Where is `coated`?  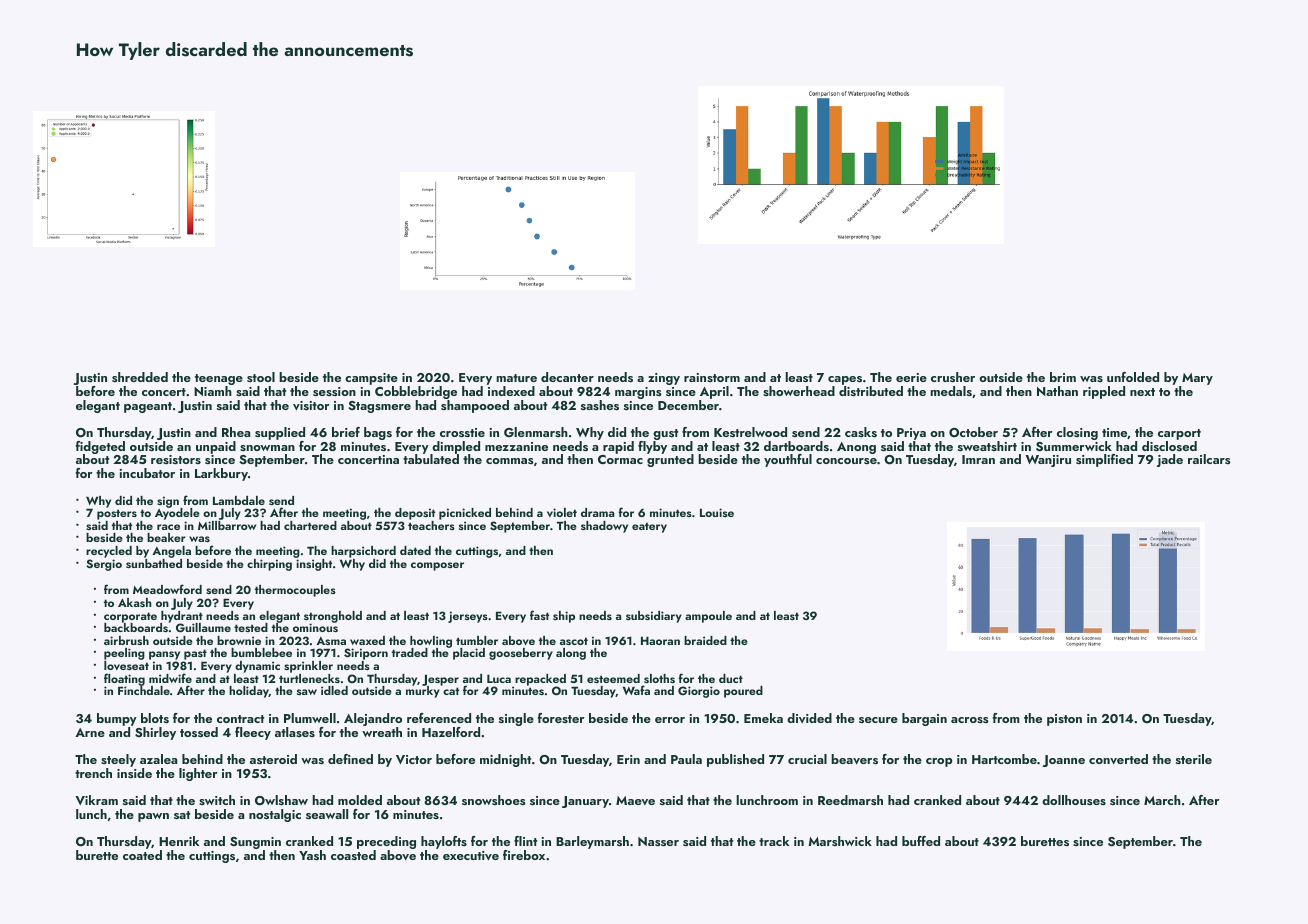 coated is located at coordinates (142, 855).
